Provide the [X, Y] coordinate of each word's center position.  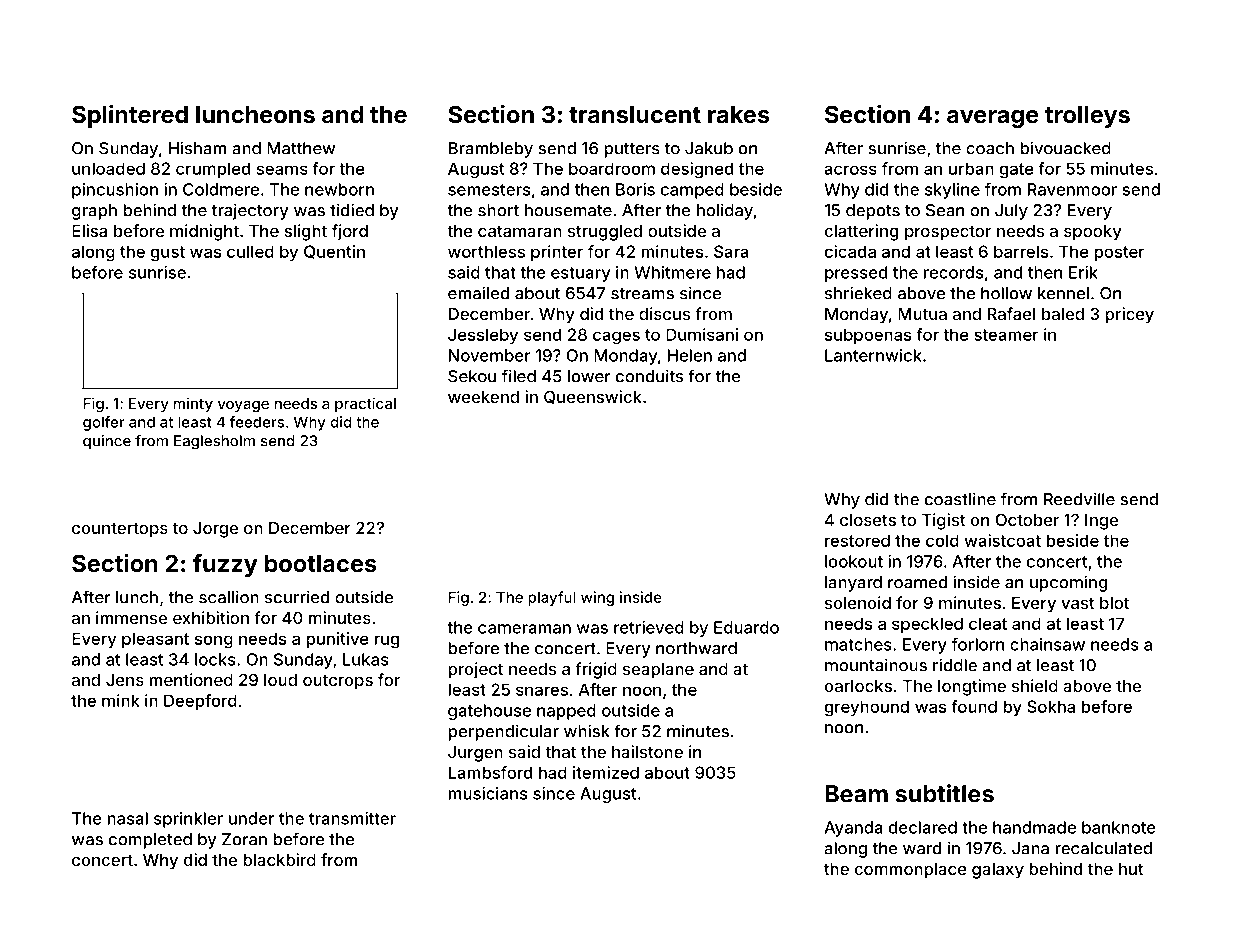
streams [642, 294]
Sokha [1051, 706]
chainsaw [1047, 644]
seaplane [658, 671]
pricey [1129, 315]
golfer [104, 423]
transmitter [352, 818]
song [214, 642]
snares [542, 691]
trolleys [1087, 117]
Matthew [301, 148]
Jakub [709, 148]
